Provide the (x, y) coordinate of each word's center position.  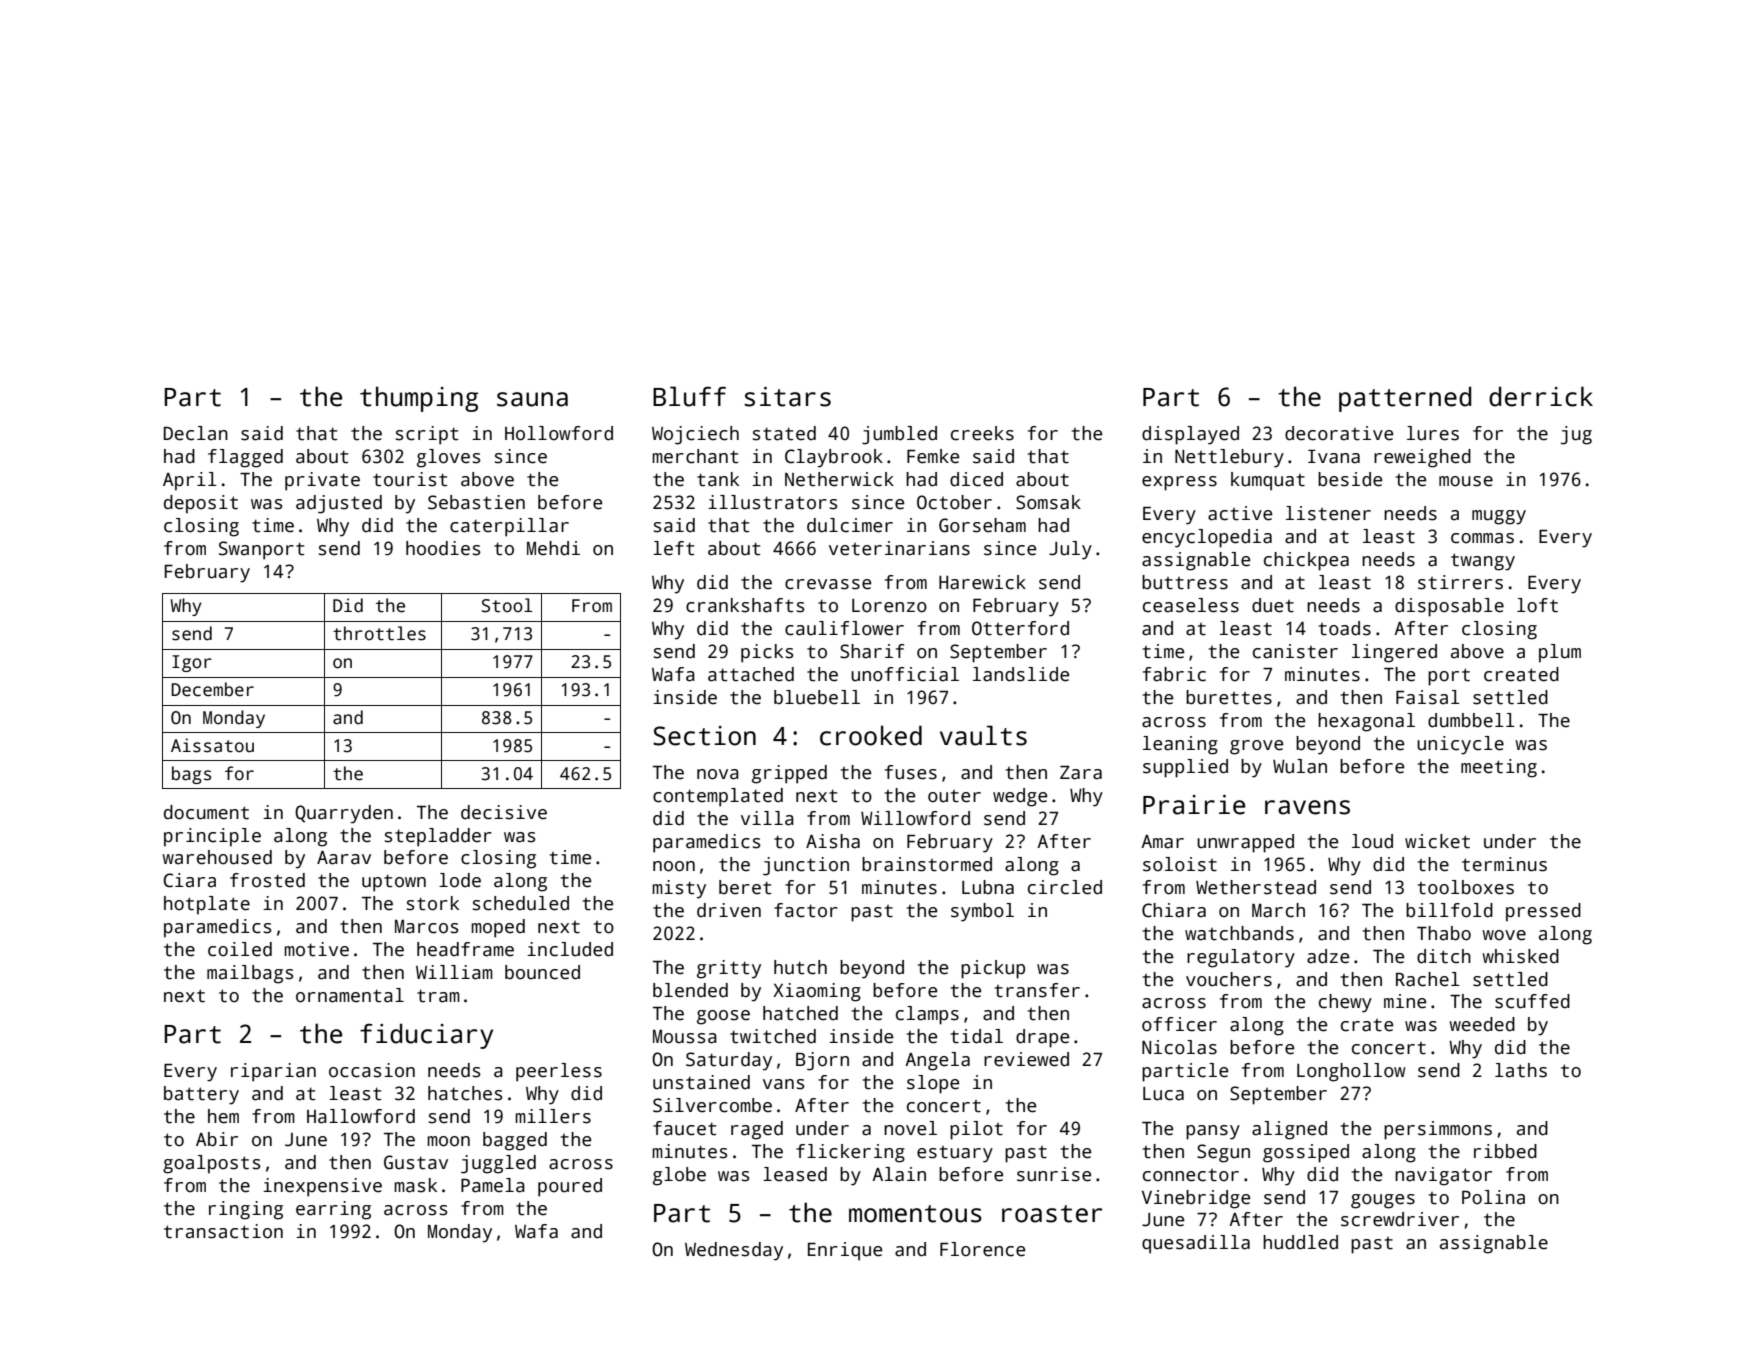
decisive (504, 812)
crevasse (828, 584)
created (1521, 674)
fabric (1174, 674)
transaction (223, 1231)
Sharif (872, 651)
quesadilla (1196, 1244)
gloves (448, 458)
